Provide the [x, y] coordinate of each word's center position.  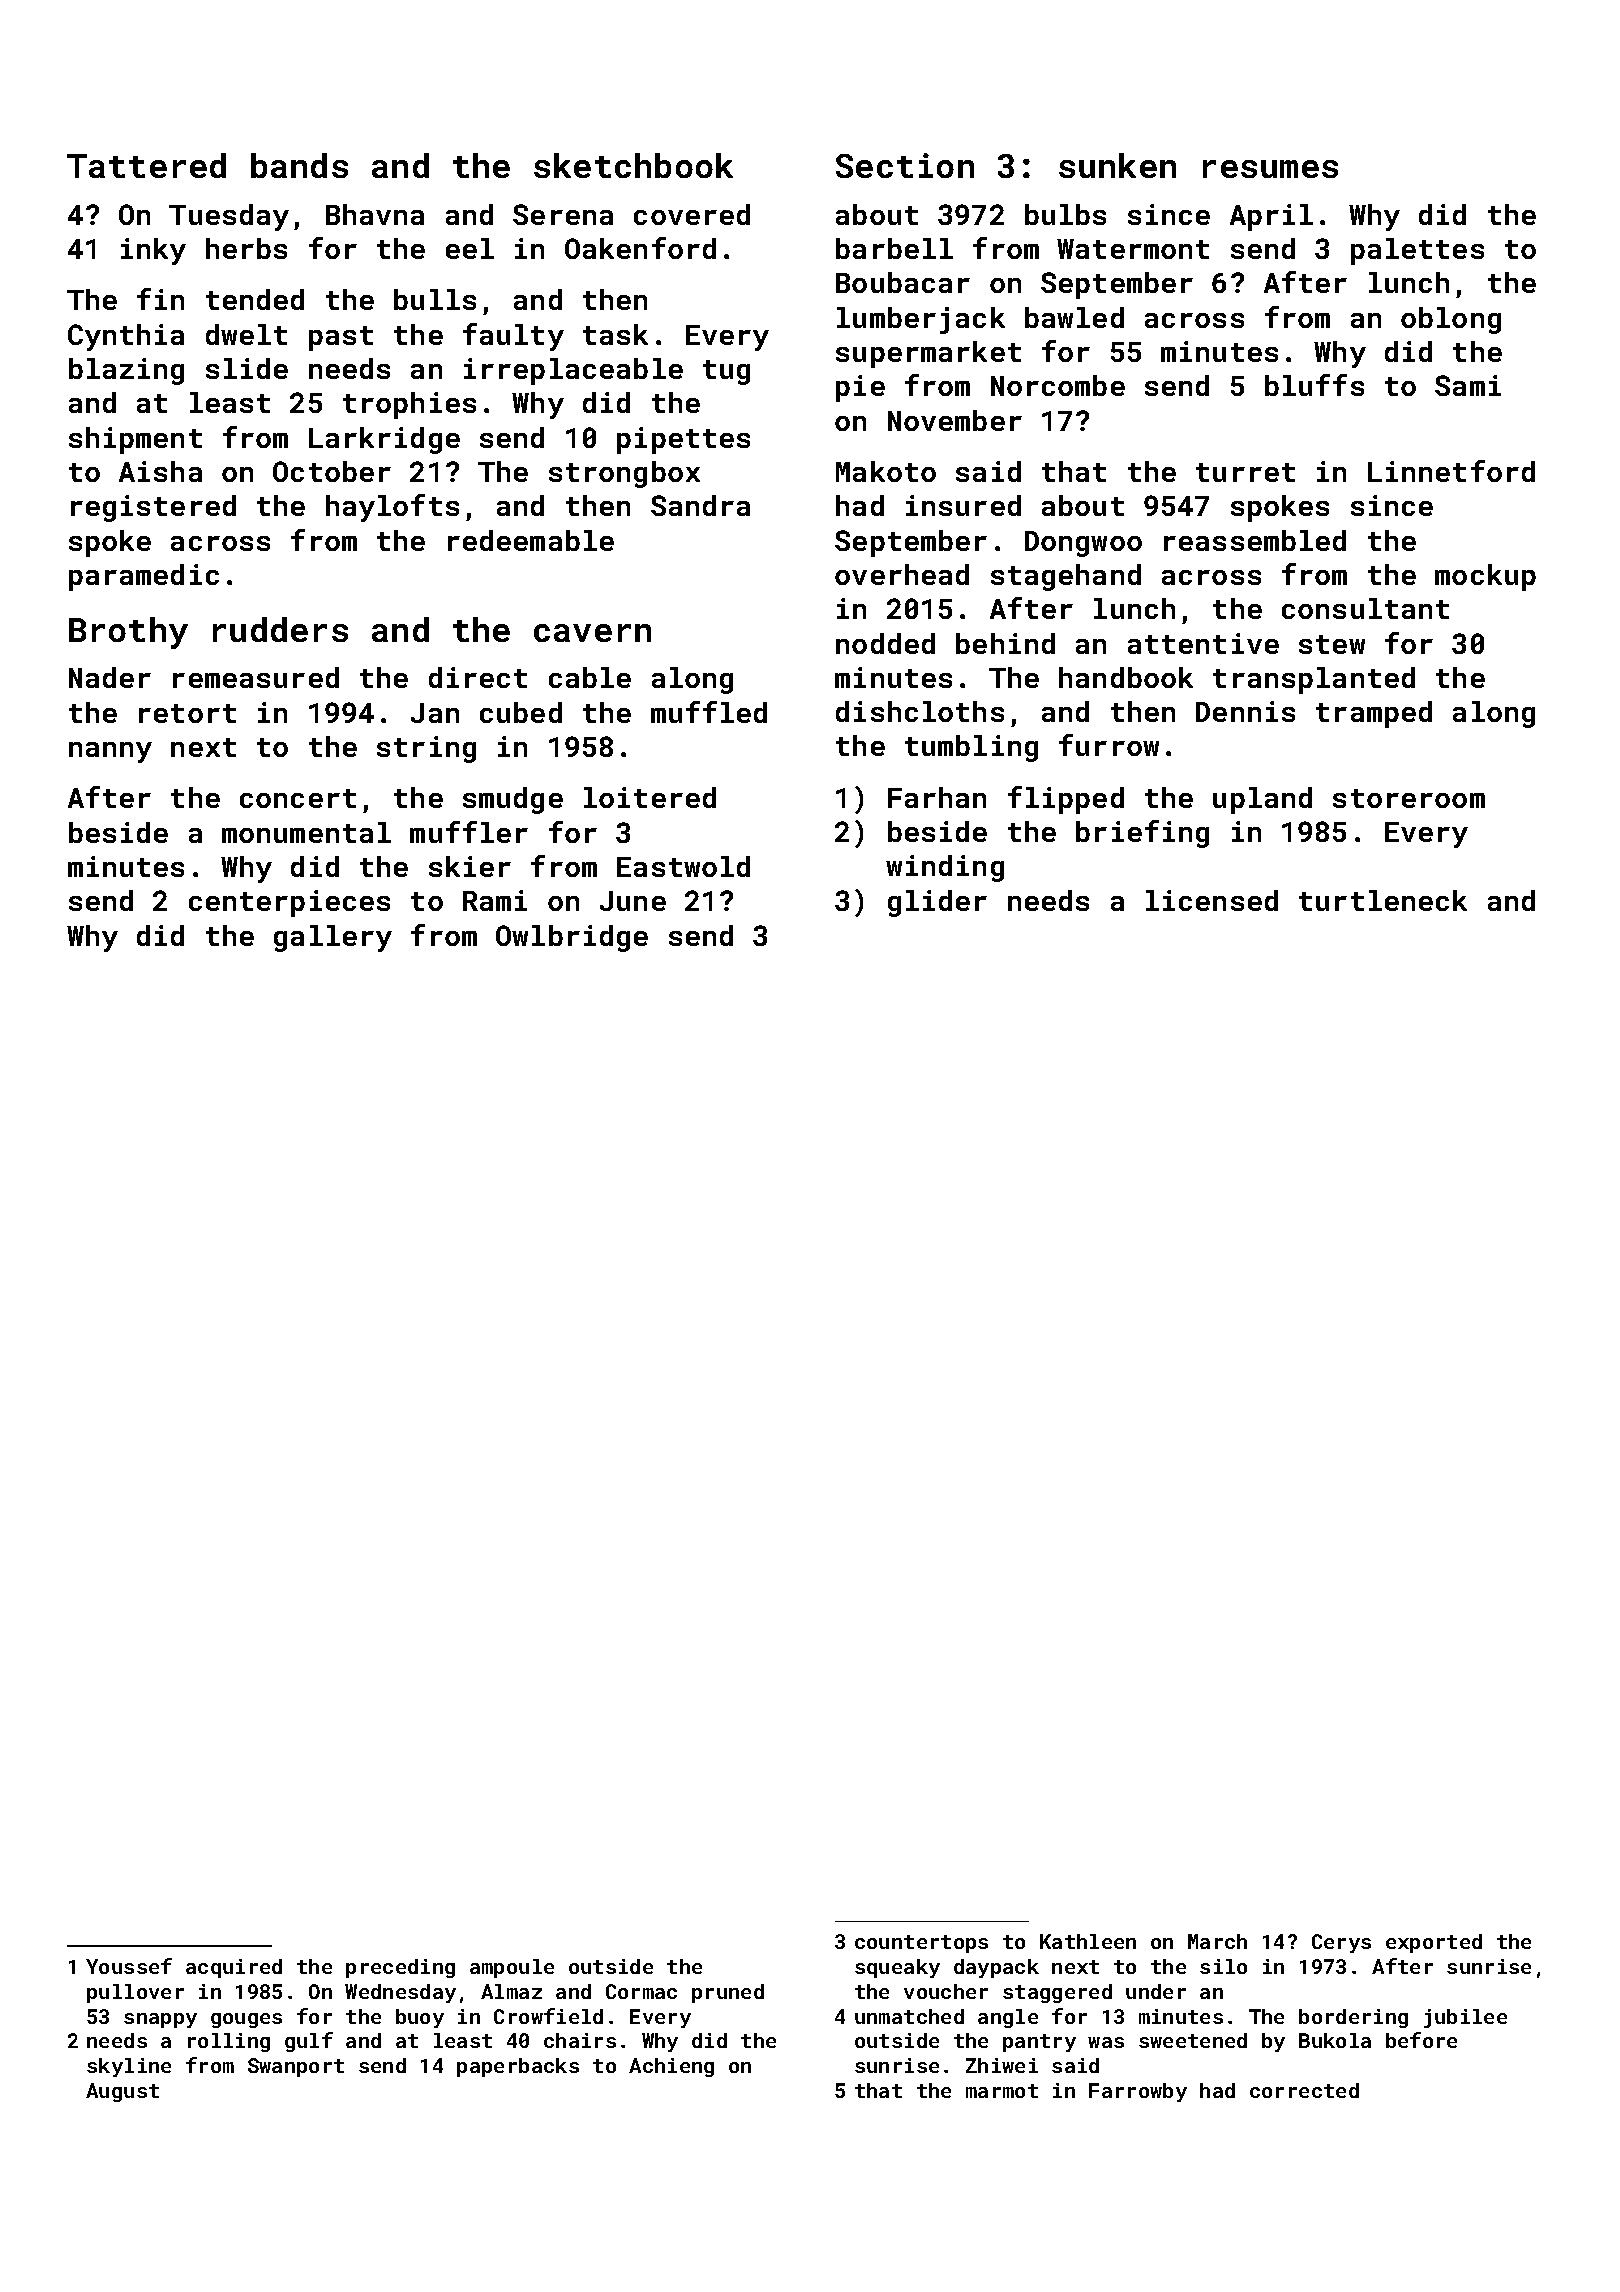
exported [1434, 1943]
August [122, 2092]
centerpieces [289, 903]
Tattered [146, 165]
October [332, 471]
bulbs [1065, 214]
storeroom [1409, 798]
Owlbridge [572, 938]
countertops [921, 1944]
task [615, 334]
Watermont [1133, 249]
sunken [1117, 165]
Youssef [129, 1966]
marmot [1002, 2091]
